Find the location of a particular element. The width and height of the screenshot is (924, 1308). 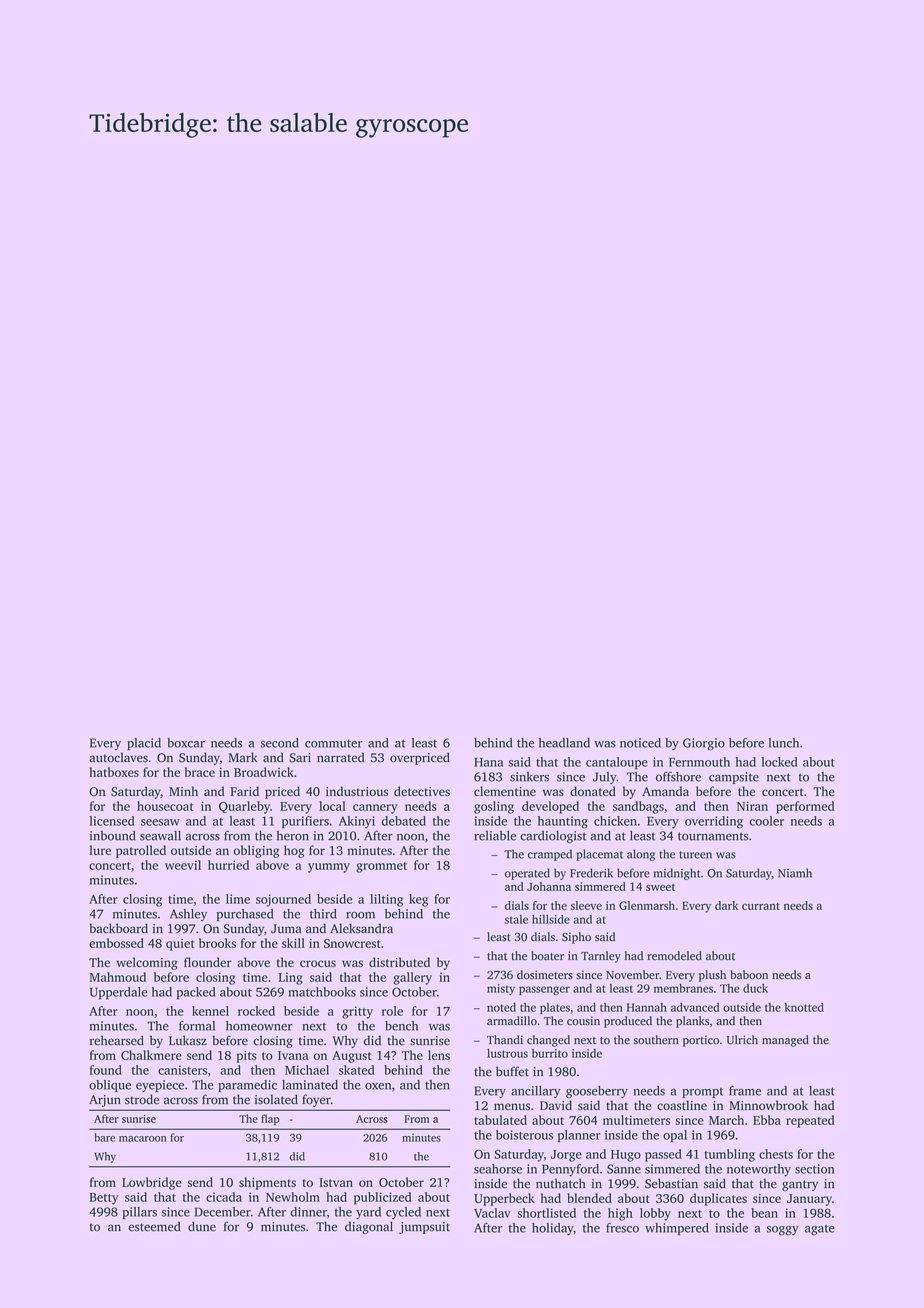

placid is located at coordinates (144, 744).
